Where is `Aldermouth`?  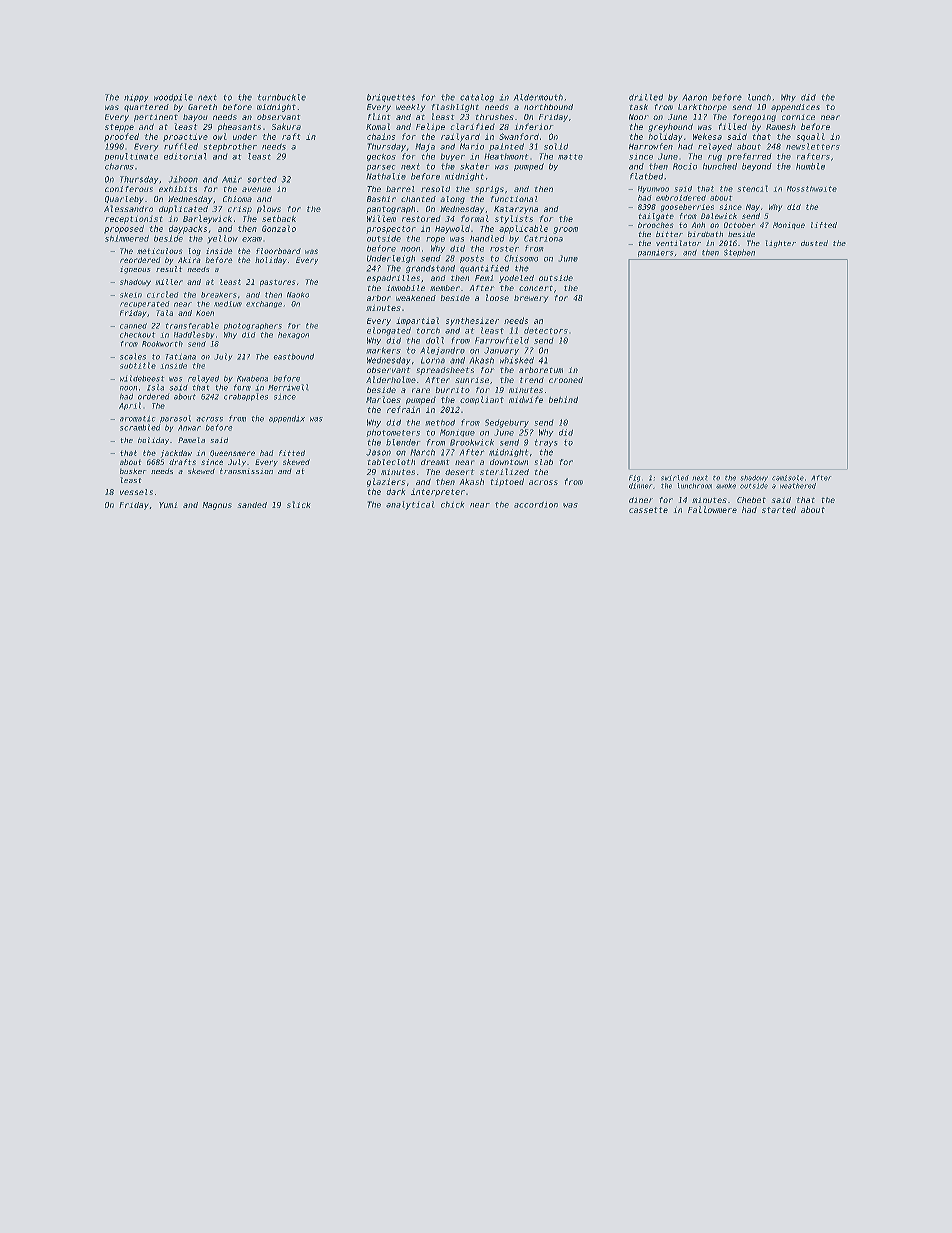 Aldermouth is located at coordinates (538, 97).
